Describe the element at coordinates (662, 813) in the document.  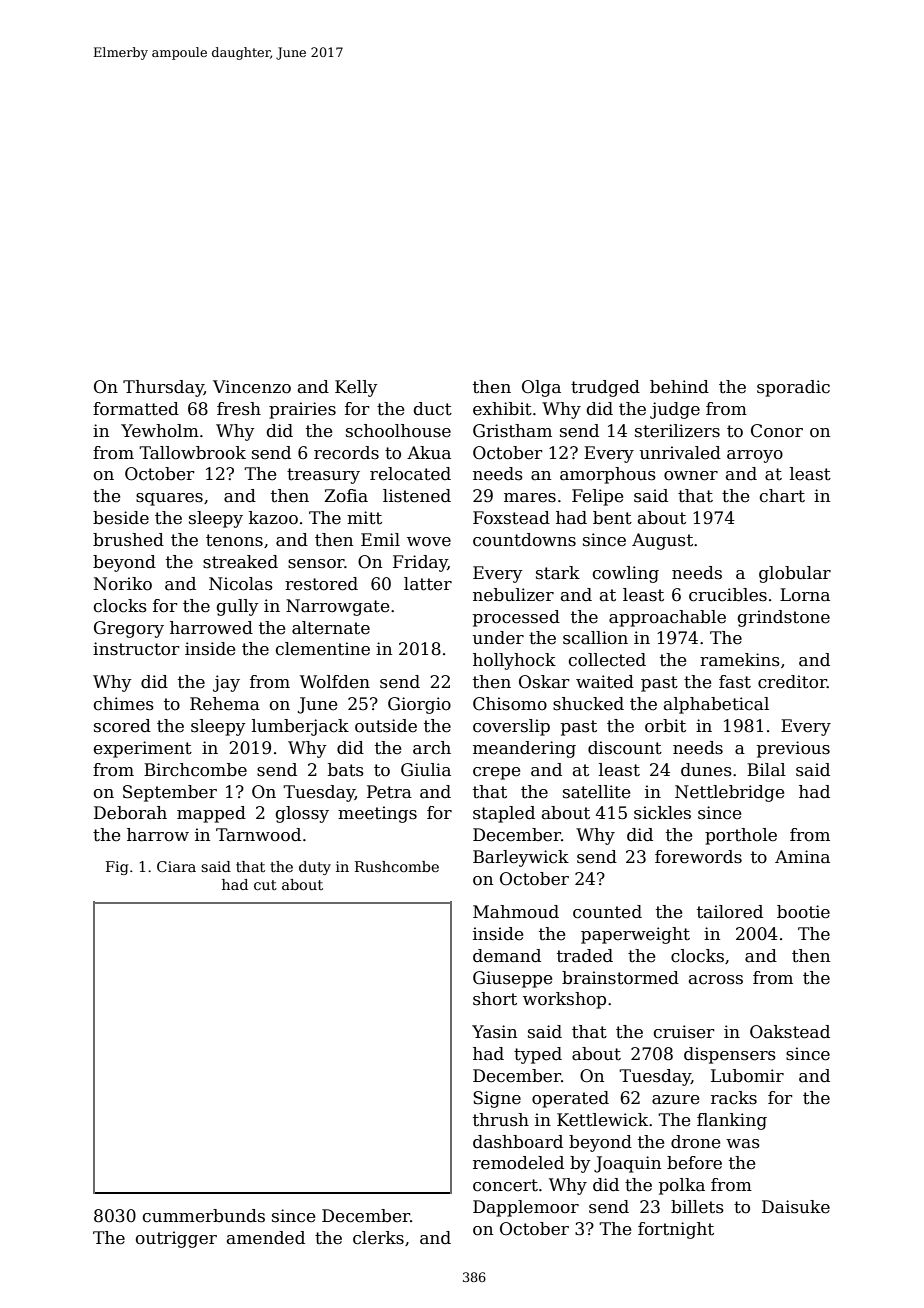
I see `sickles` at that location.
